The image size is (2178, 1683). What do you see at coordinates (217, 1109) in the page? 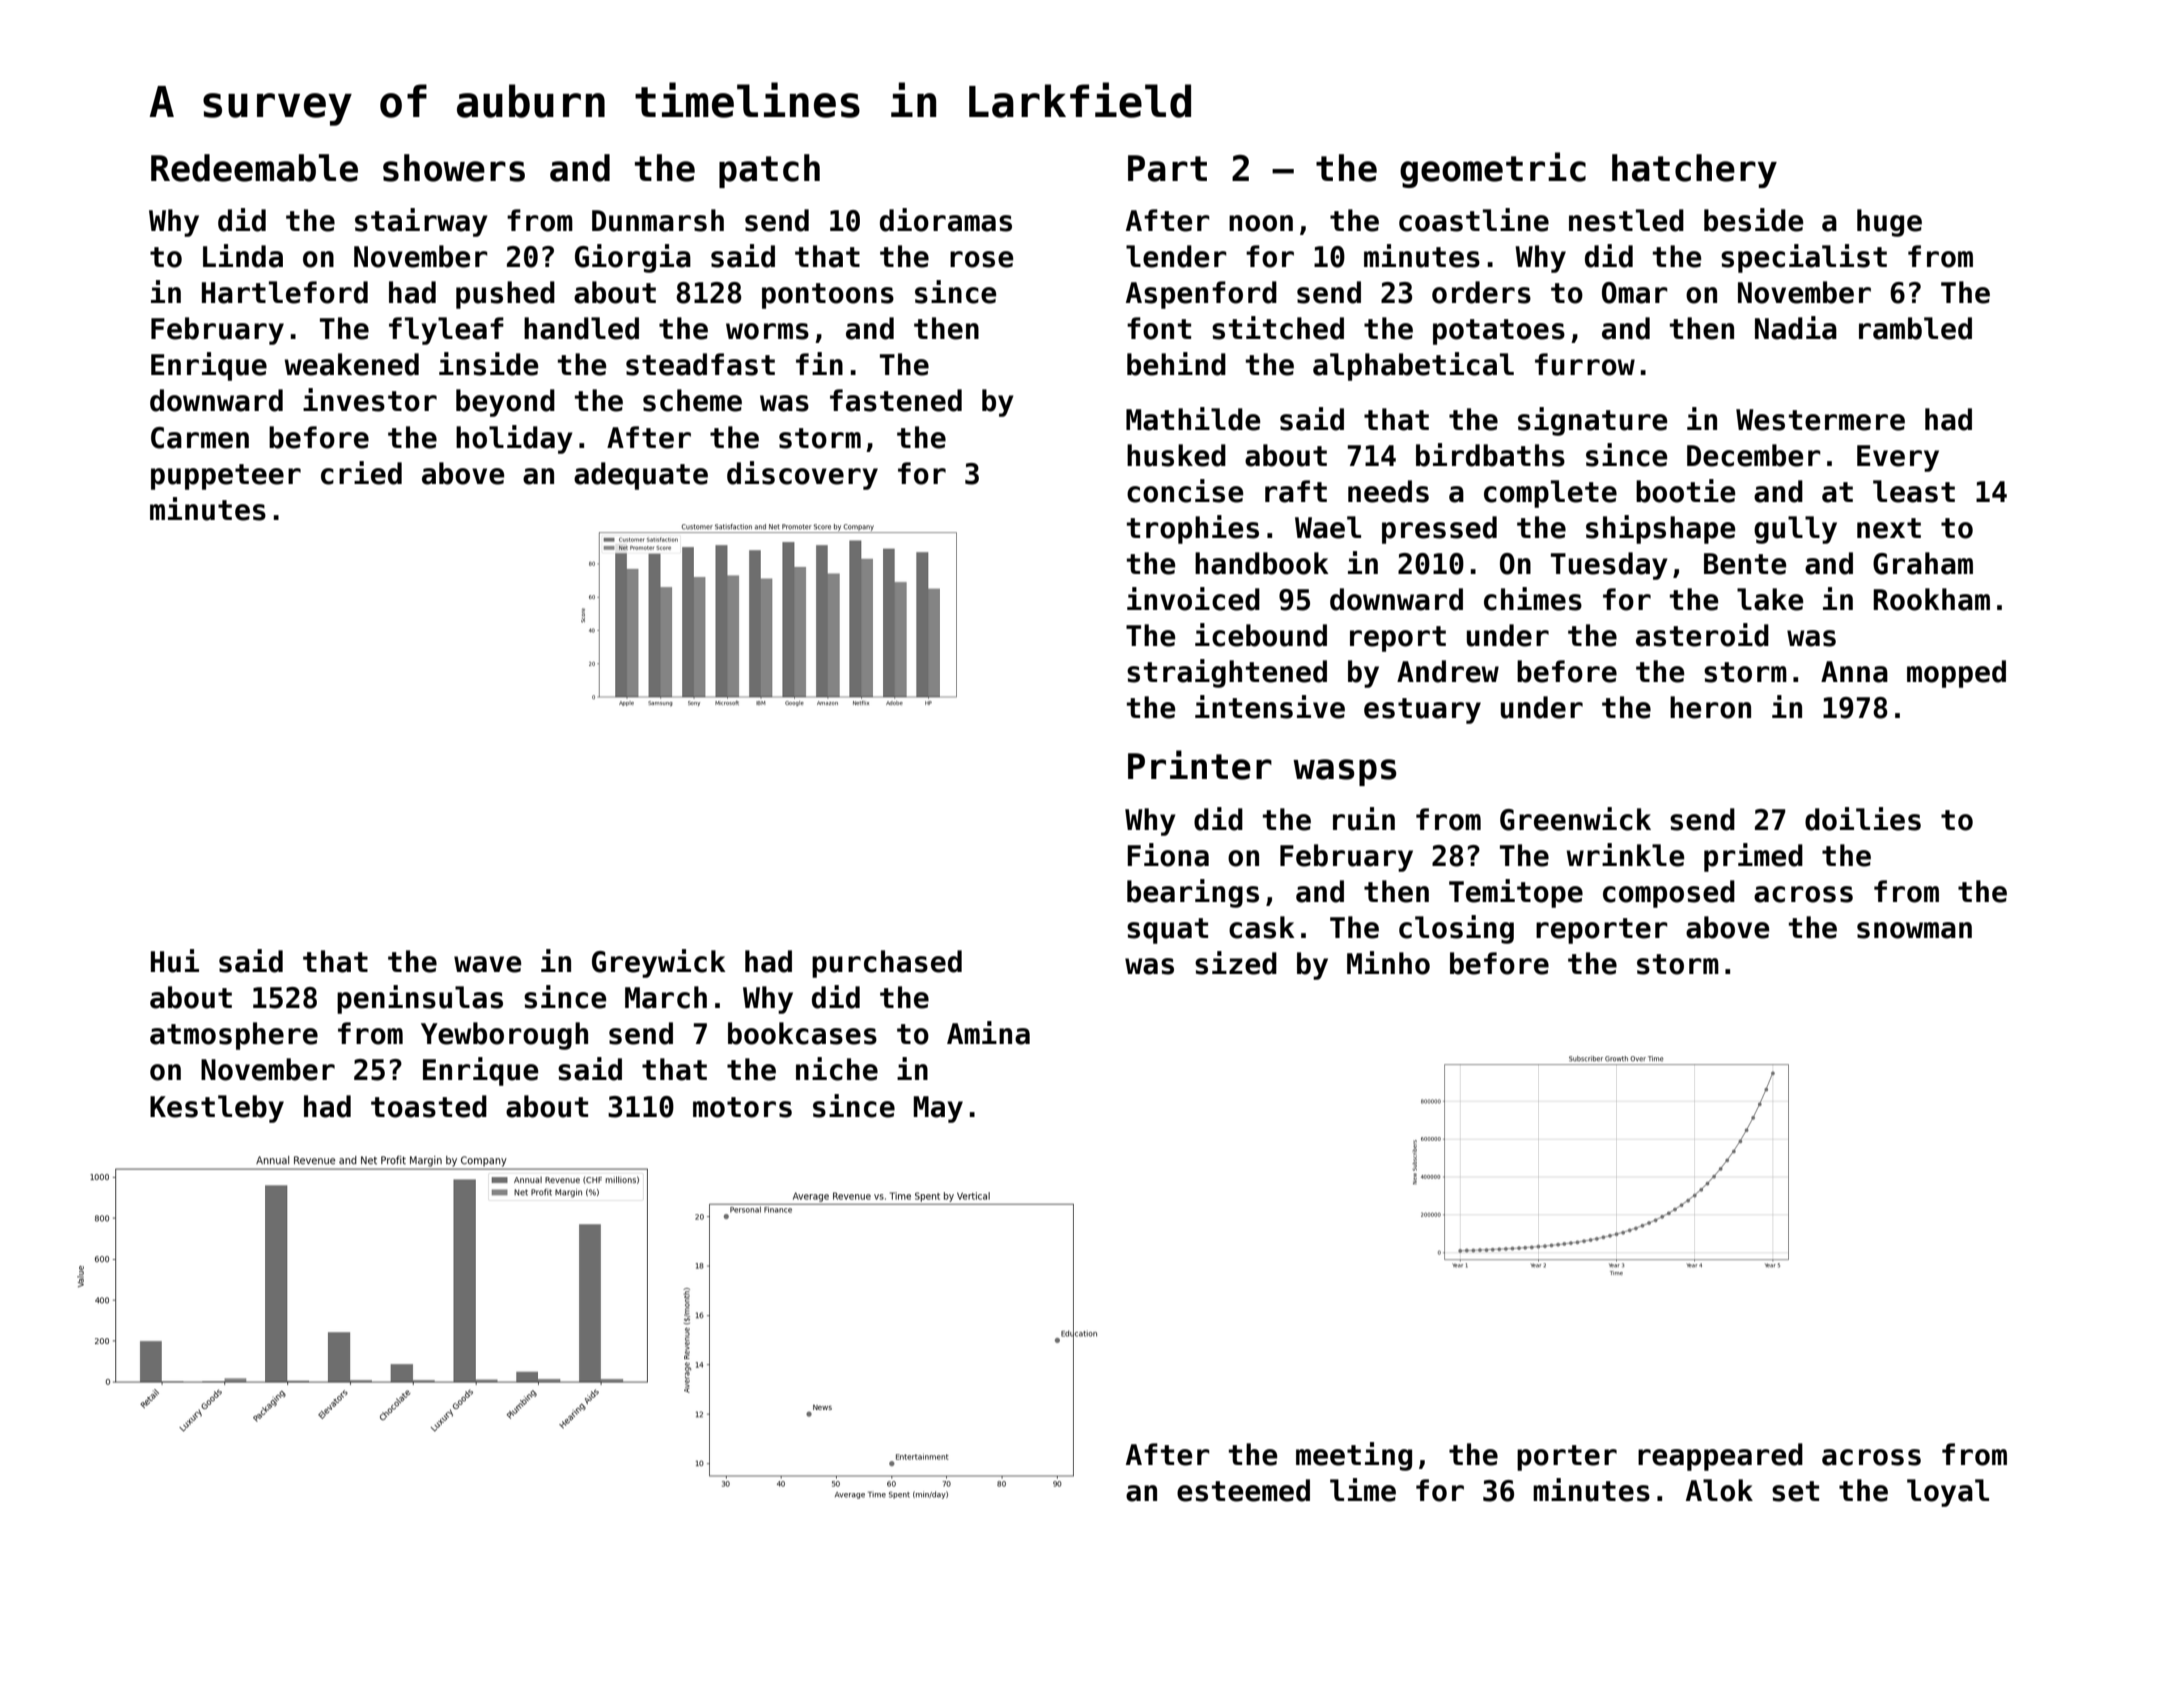
I see `Kestleby` at bounding box center [217, 1109].
